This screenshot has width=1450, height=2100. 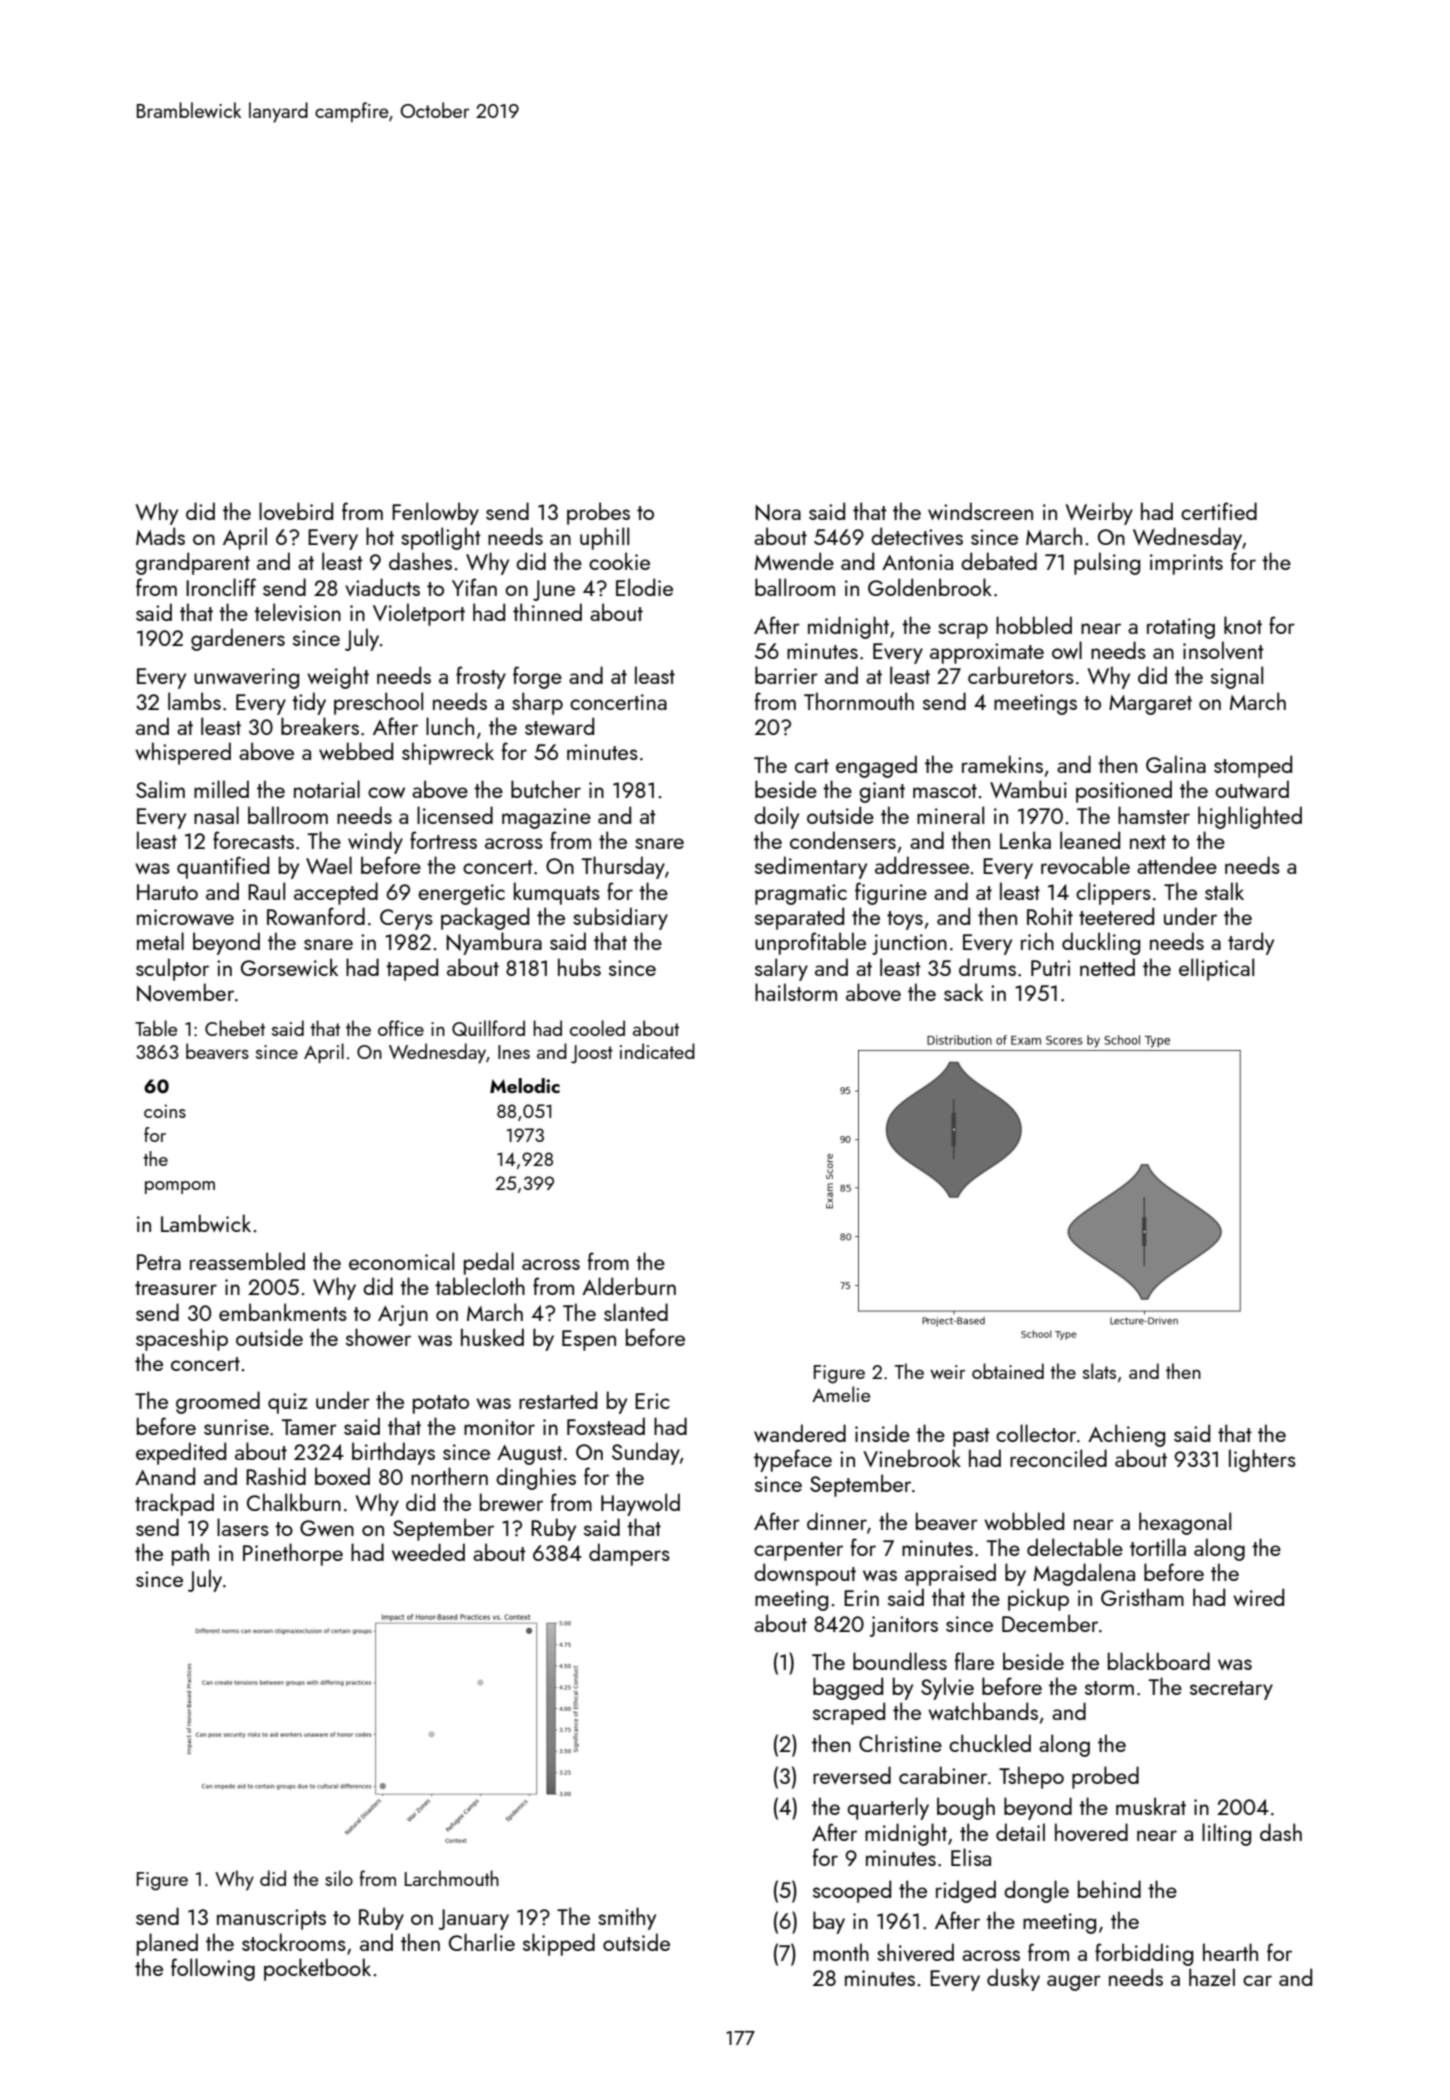 I want to click on Petra, so click(x=159, y=1262).
